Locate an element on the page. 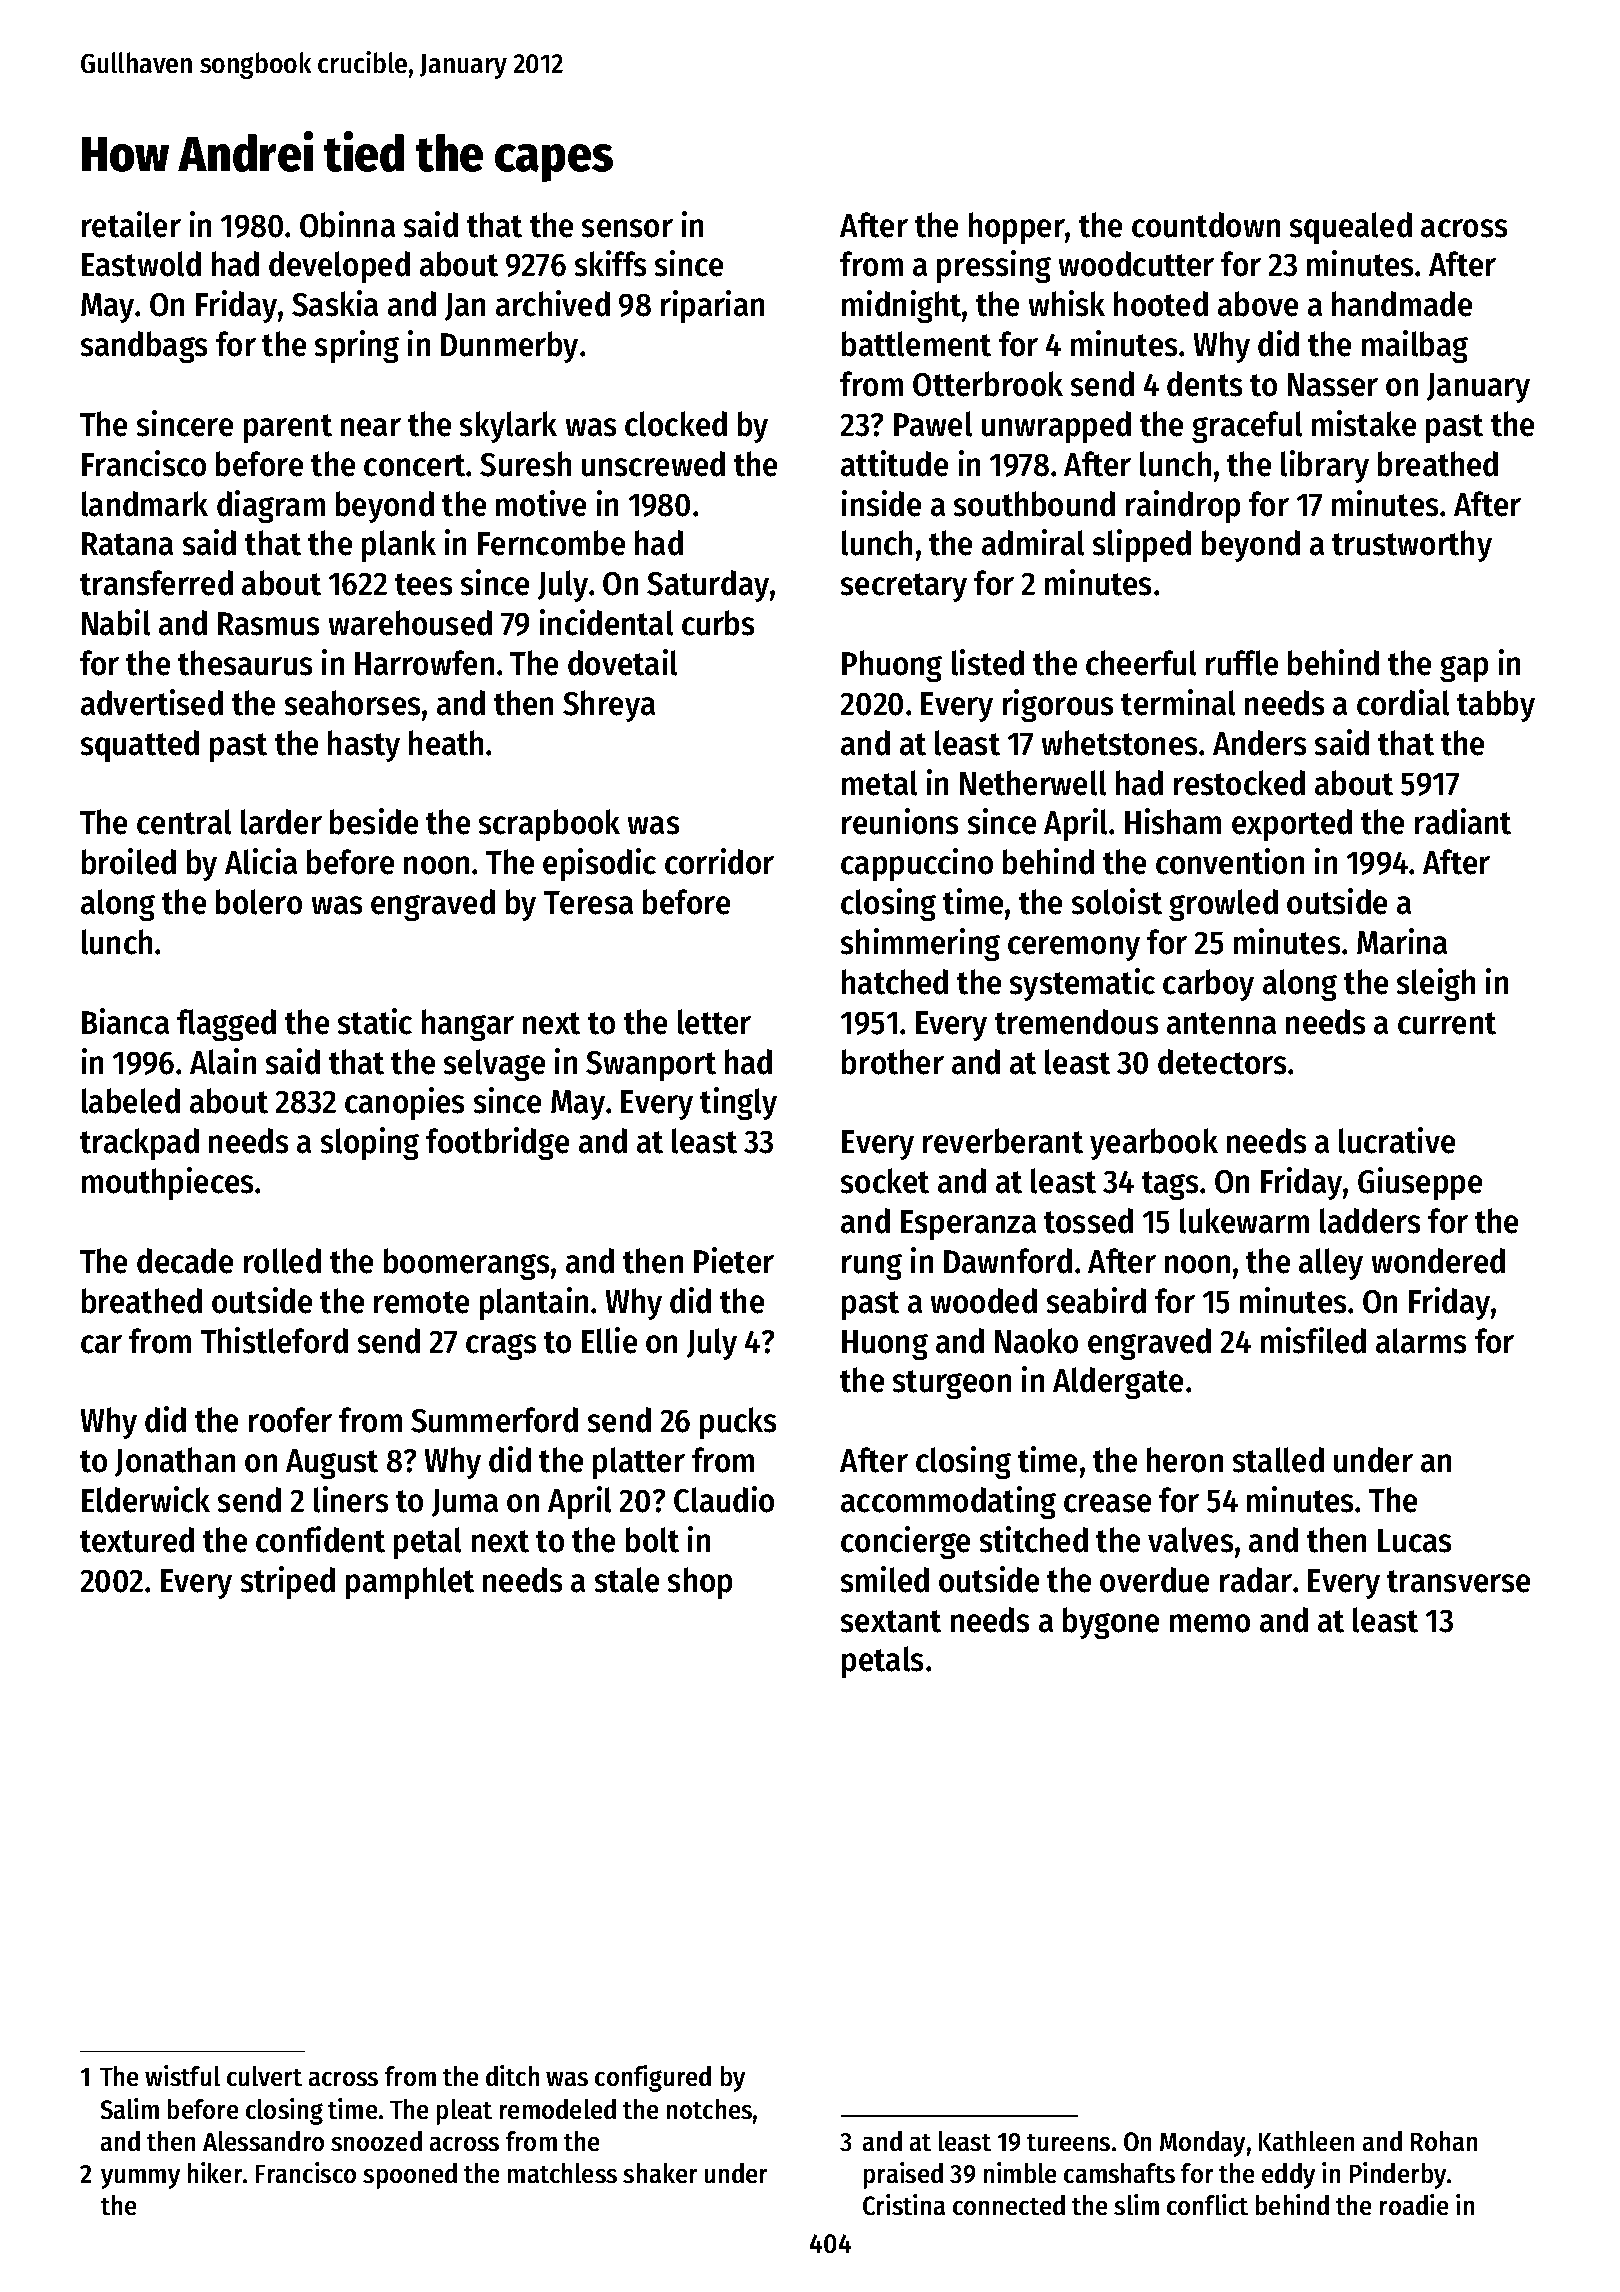 This document has height=2292, width=1620. trackpad is located at coordinates (139, 1144).
